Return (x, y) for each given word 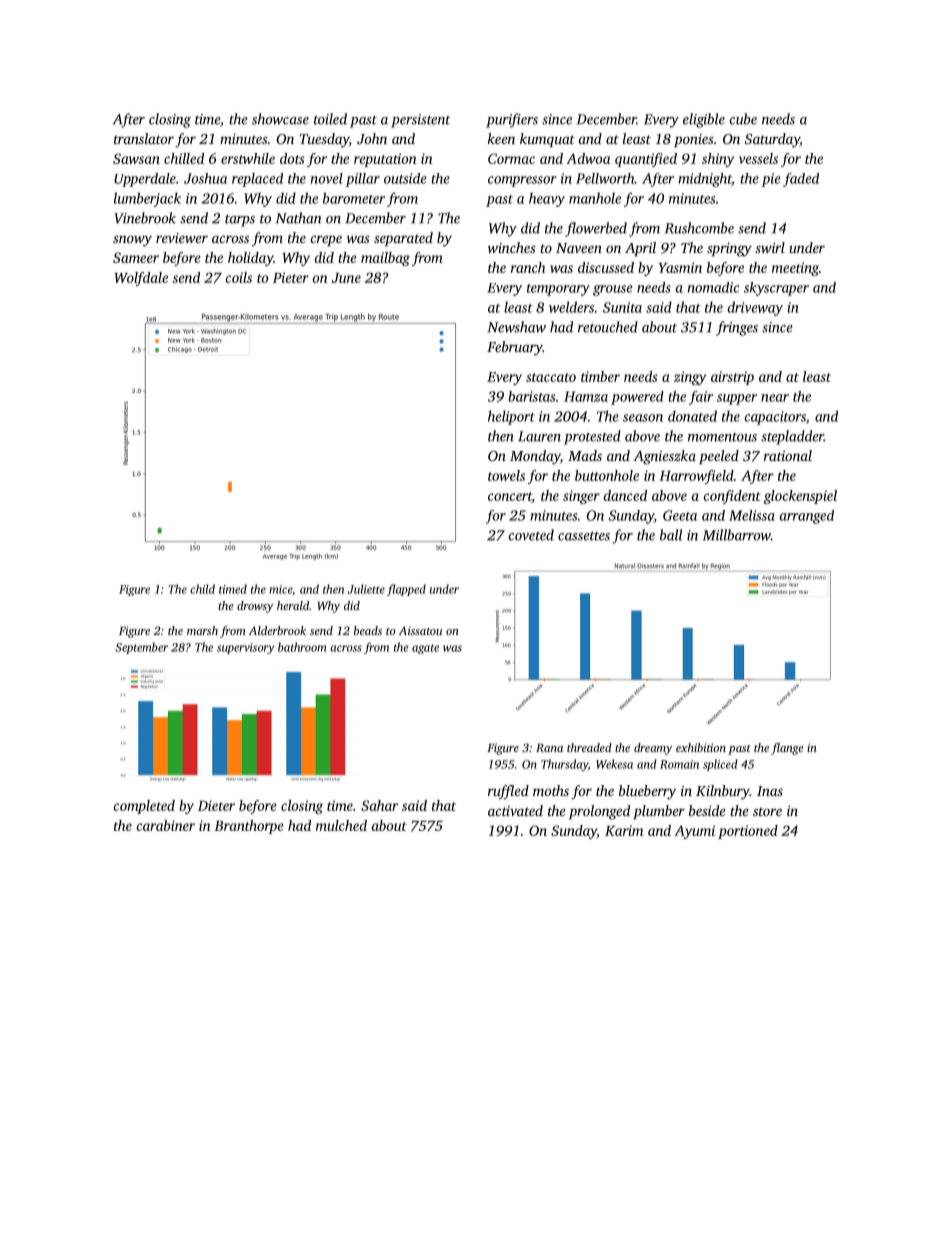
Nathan (299, 218)
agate (425, 649)
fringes (737, 328)
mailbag (385, 259)
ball (671, 535)
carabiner (166, 825)
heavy (547, 199)
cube (743, 119)
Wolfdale (141, 279)
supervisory (245, 648)
